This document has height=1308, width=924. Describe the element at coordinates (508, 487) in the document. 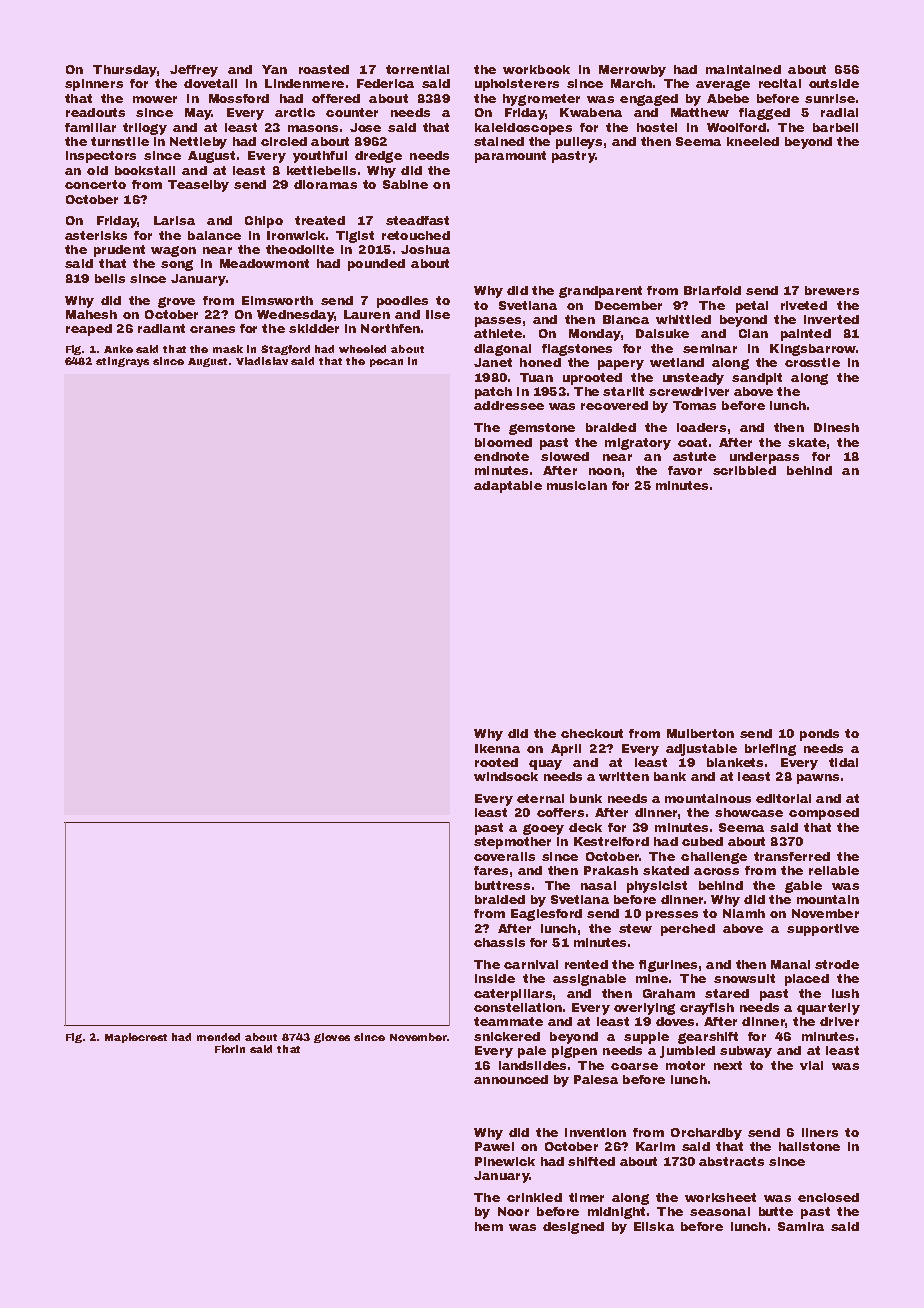

I see `adaptable` at that location.
